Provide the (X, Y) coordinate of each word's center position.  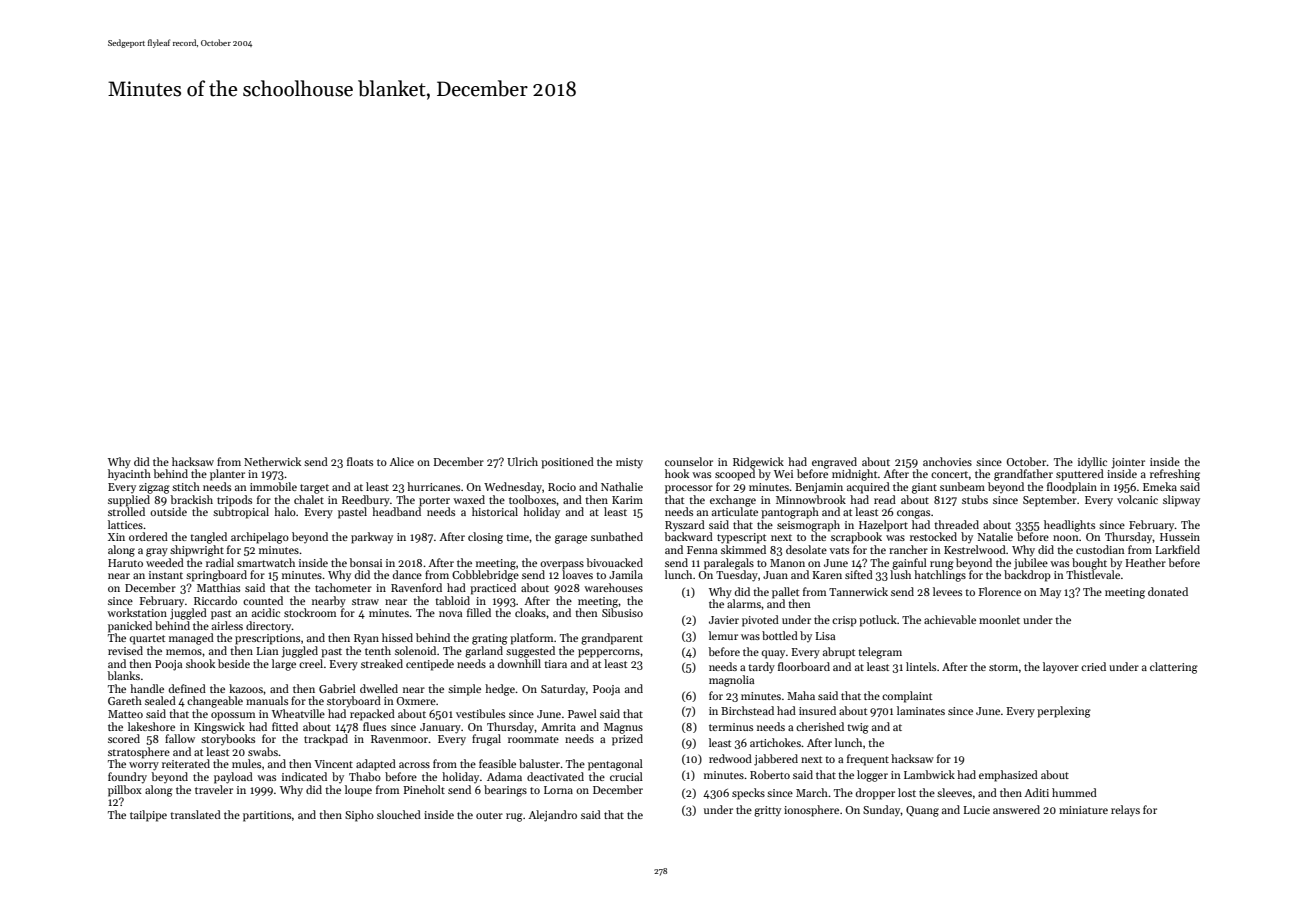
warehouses (613, 587)
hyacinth (129, 475)
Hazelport (883, 526)
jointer (1128, 463)
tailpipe (148, 816)
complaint (907, 697)
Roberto (770, 774)
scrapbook (856, 538)
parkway (372, 538)
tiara (555, 664)
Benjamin (819, 488)
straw (365, 601)
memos (184, 652)
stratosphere (139, 753)
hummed (1074, 792)
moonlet (999, 619)
